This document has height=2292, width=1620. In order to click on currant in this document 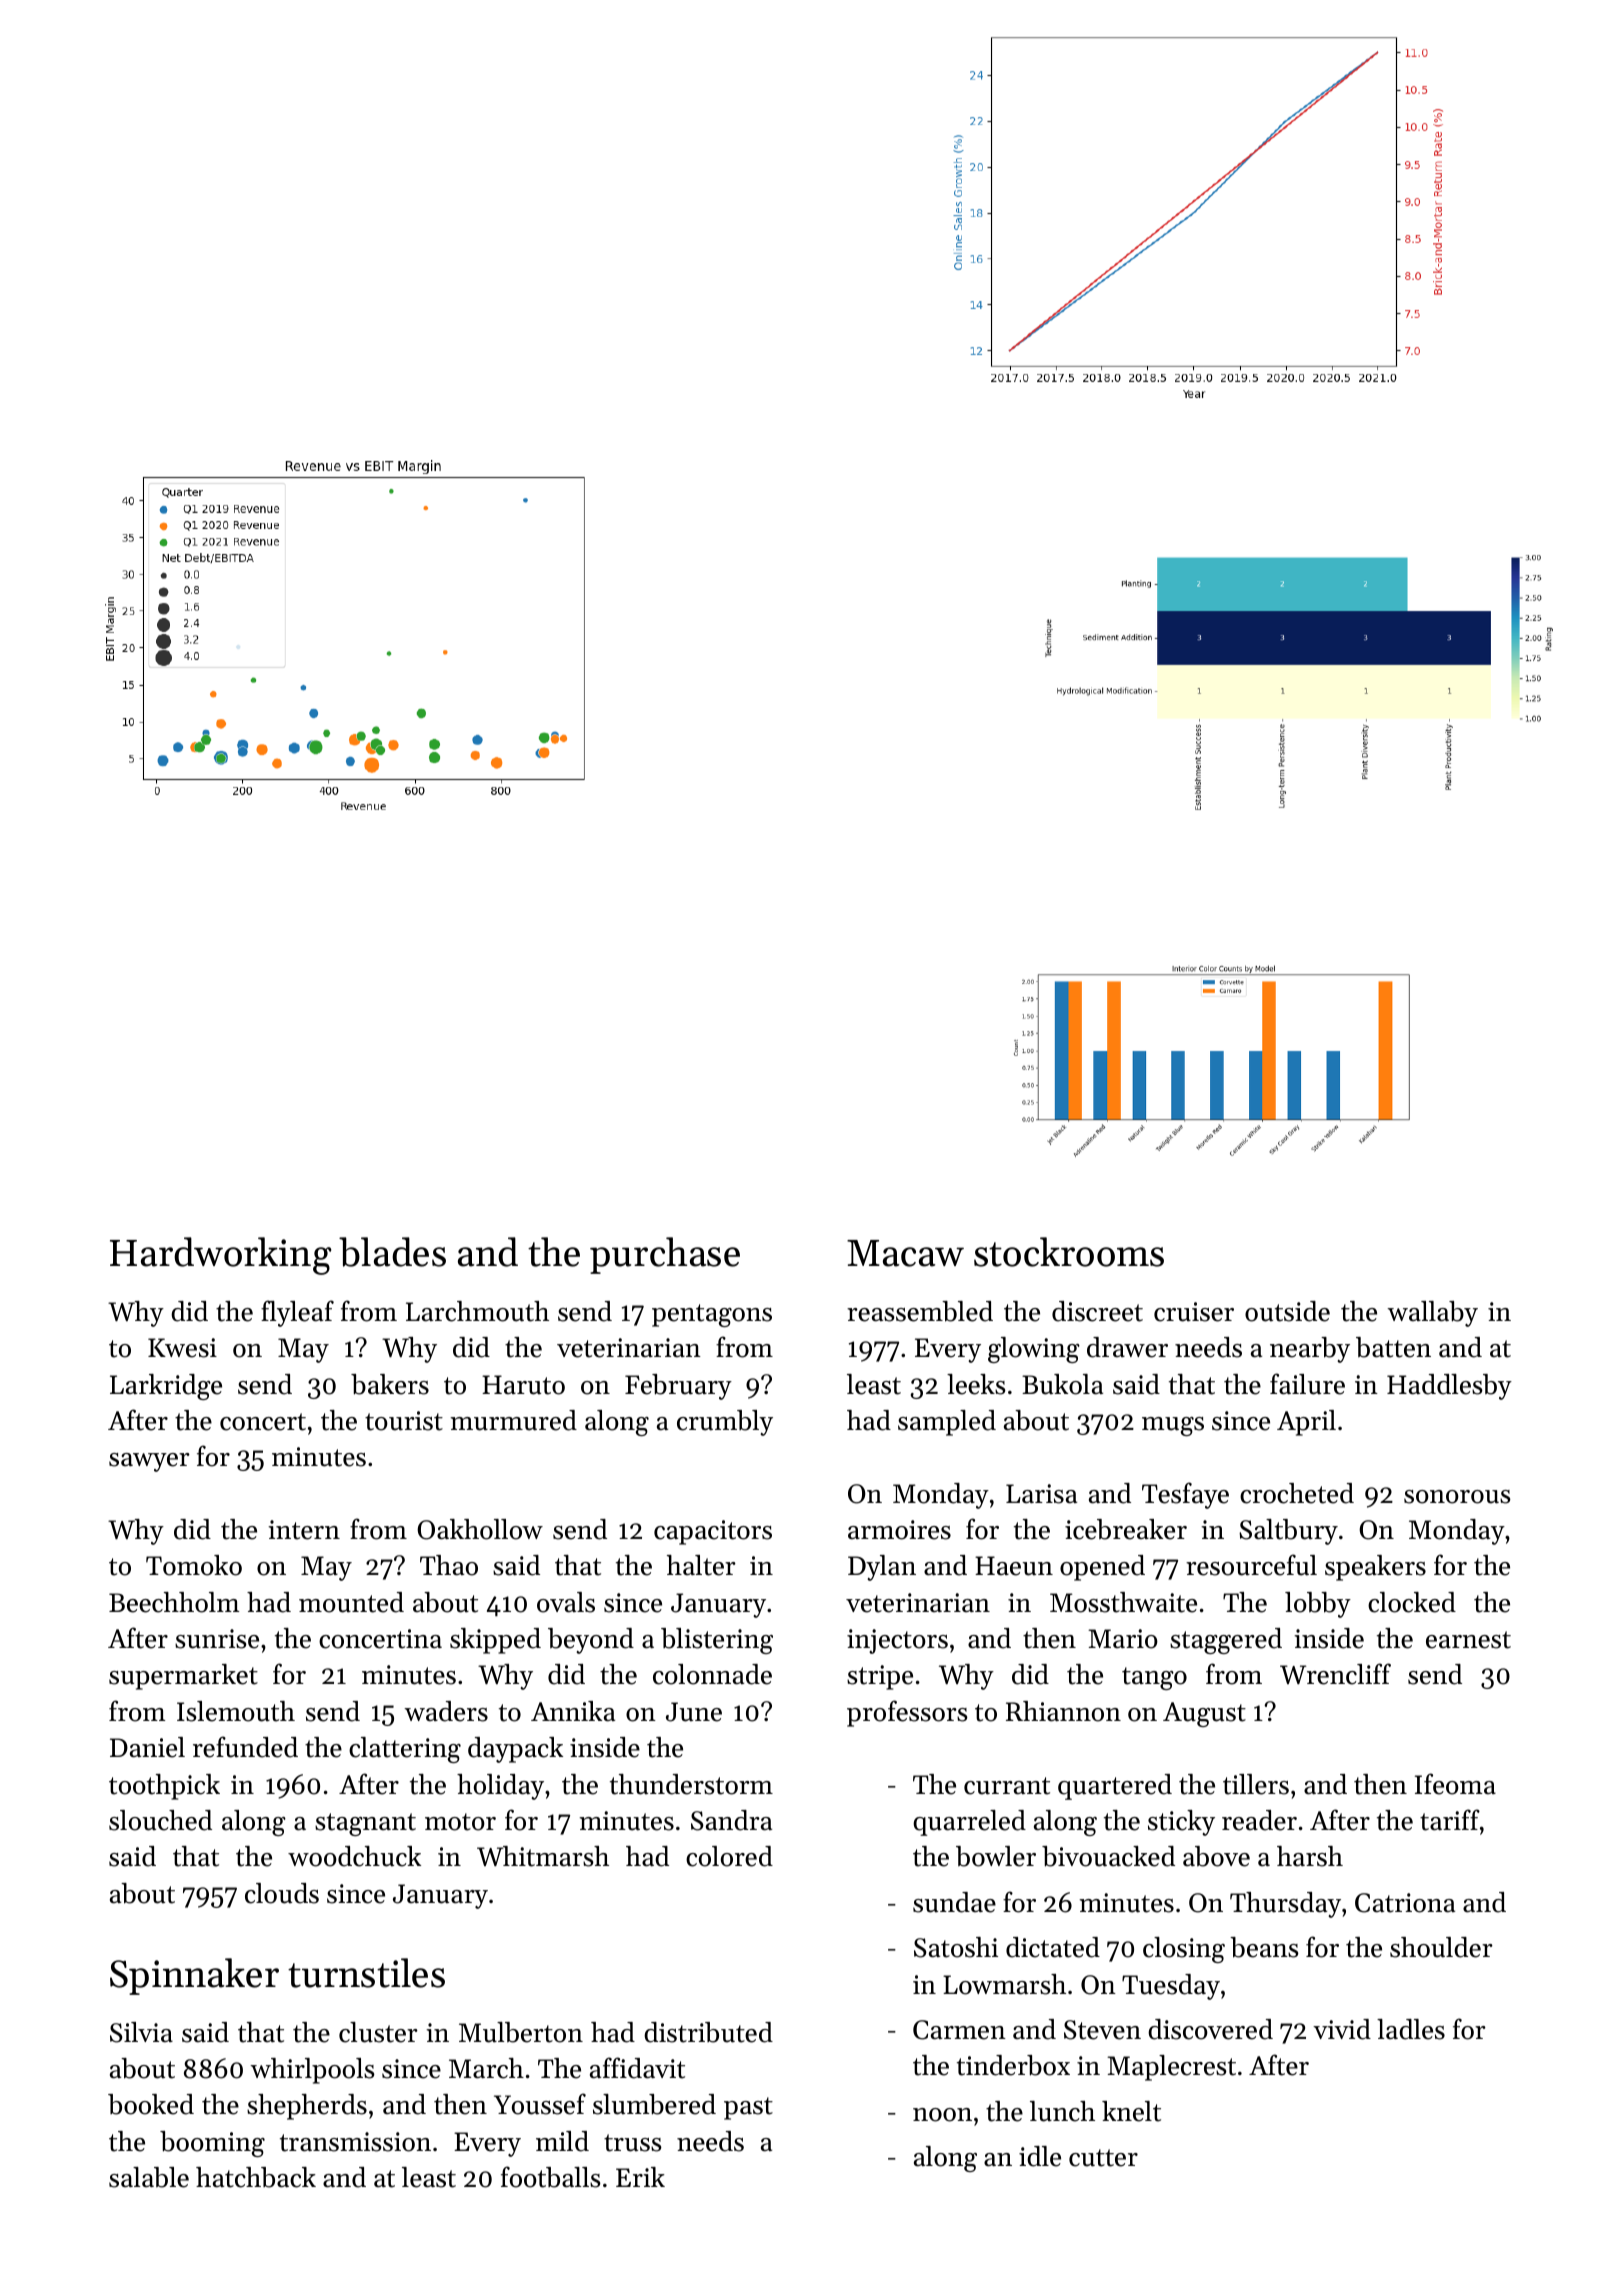, I will do `click(1007, 1786)`.
